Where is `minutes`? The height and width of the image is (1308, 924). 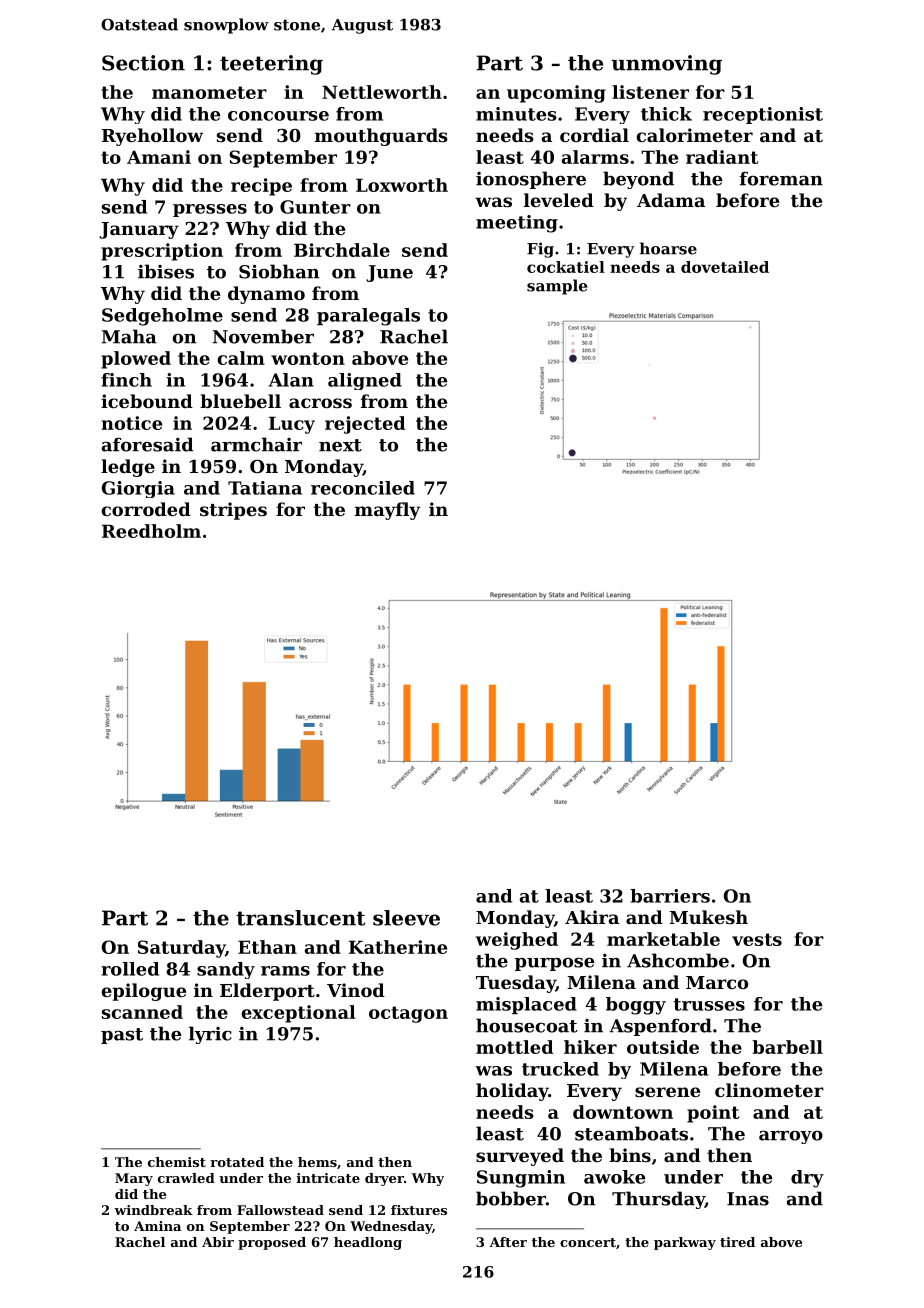
minutes is located at coordinates (516, 114).
